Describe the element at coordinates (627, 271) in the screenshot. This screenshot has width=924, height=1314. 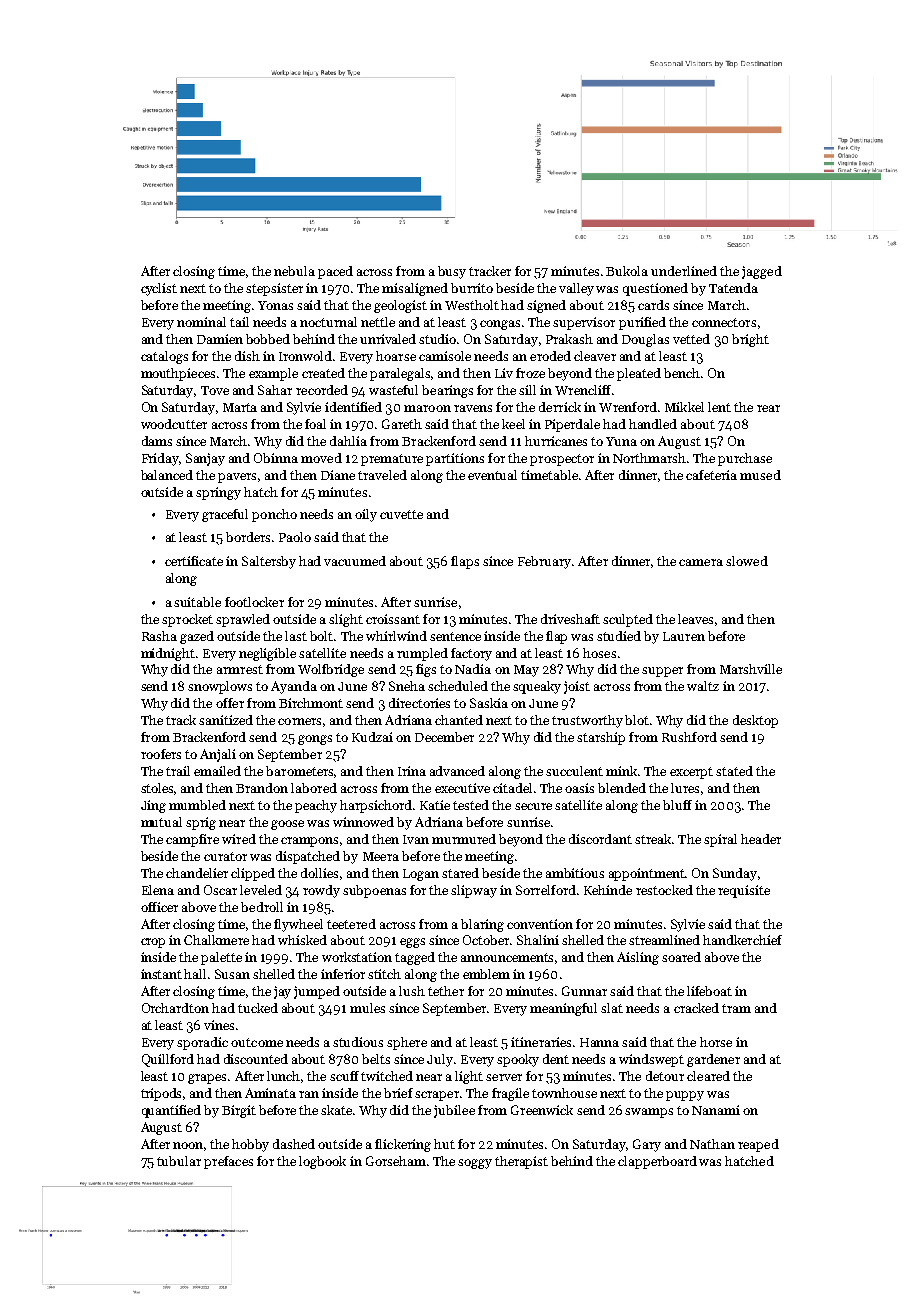
I see `Bukola` at that location.
